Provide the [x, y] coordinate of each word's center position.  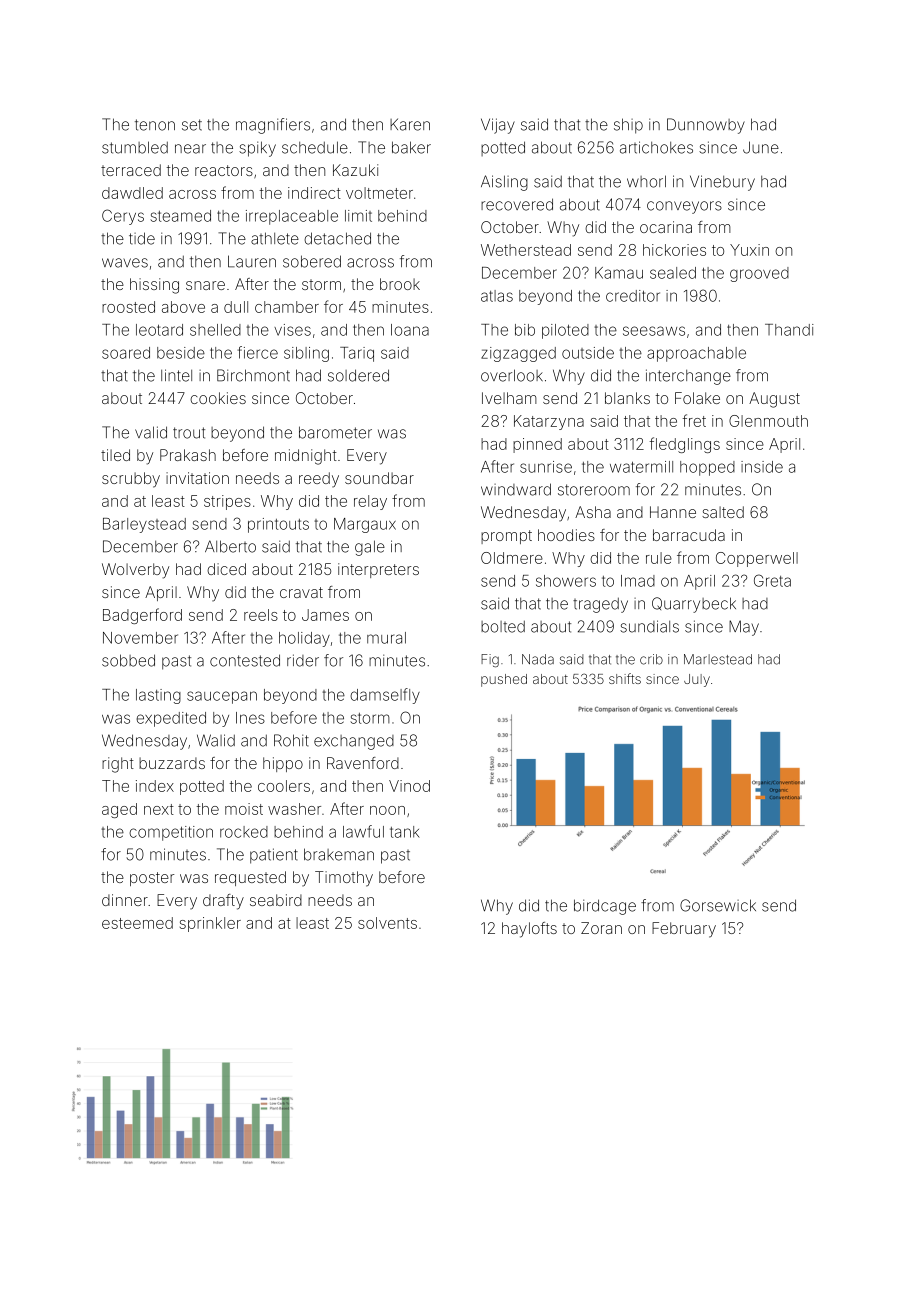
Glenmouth [768, 421]
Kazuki [355, 170]
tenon [155, 125]
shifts [625, 678]
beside [181, 353]
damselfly [385, 696]
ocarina [666, 227]
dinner [125, 900]
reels [261, 615]
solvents [387, 923]
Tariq [357, 354]
